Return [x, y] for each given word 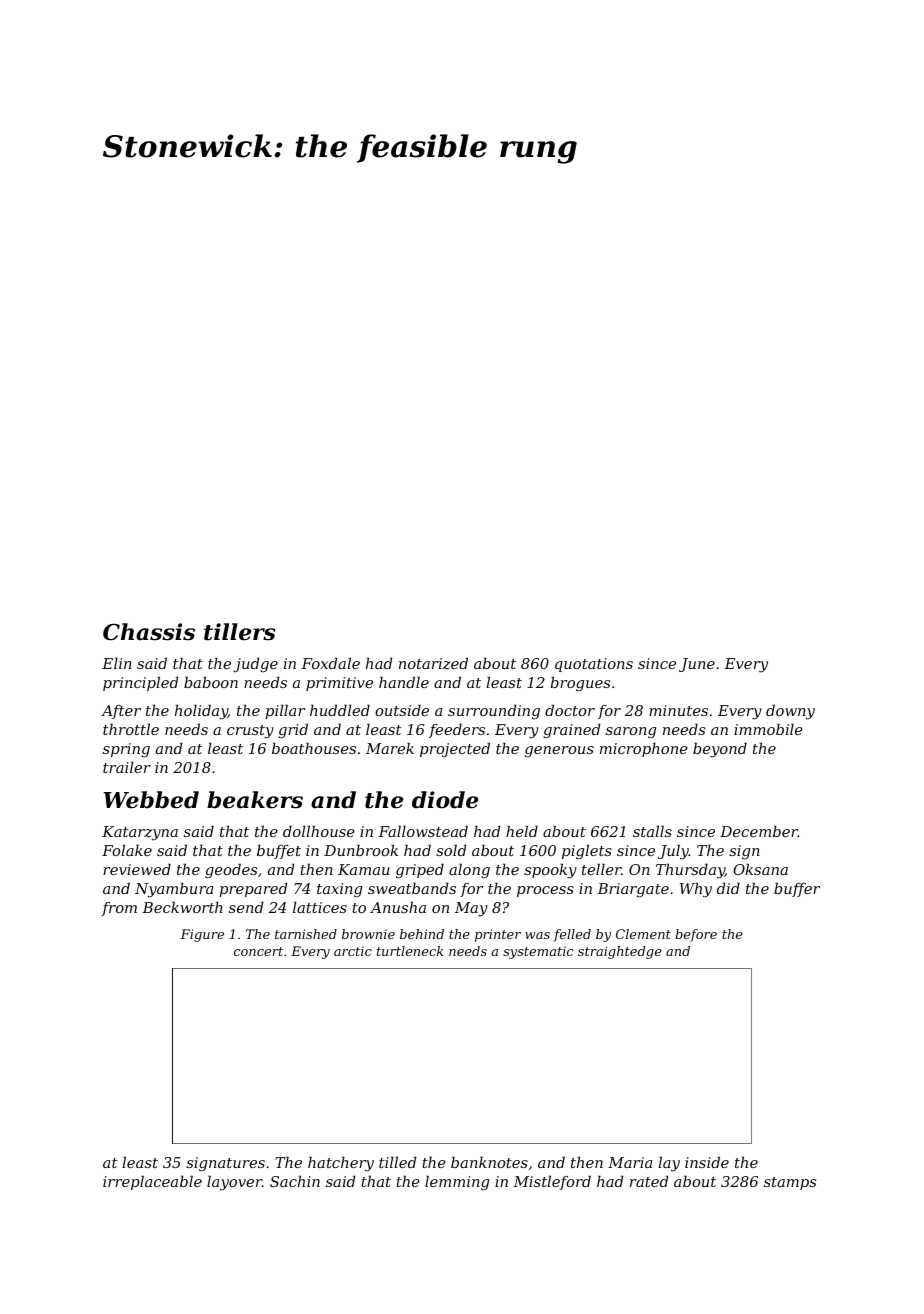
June [697, 665]
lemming [457, 1183]
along [469, 870]
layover [234, 1183]
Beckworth [182, 907]
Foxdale [330, 663]
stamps [790, 1183]
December [759, 831]
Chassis [149, 632]
